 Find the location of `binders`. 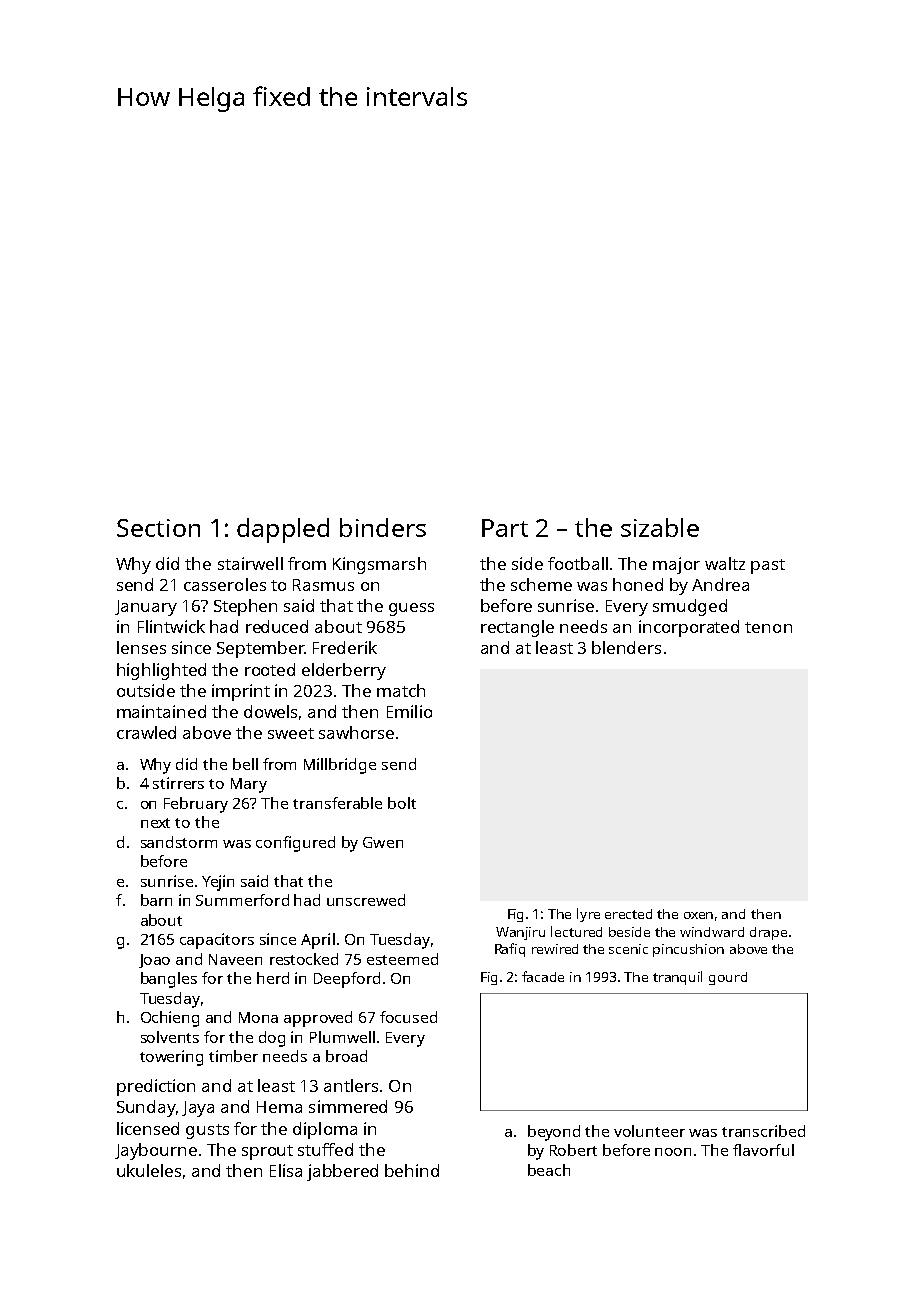

binders is located at coordinates (383, 527).
